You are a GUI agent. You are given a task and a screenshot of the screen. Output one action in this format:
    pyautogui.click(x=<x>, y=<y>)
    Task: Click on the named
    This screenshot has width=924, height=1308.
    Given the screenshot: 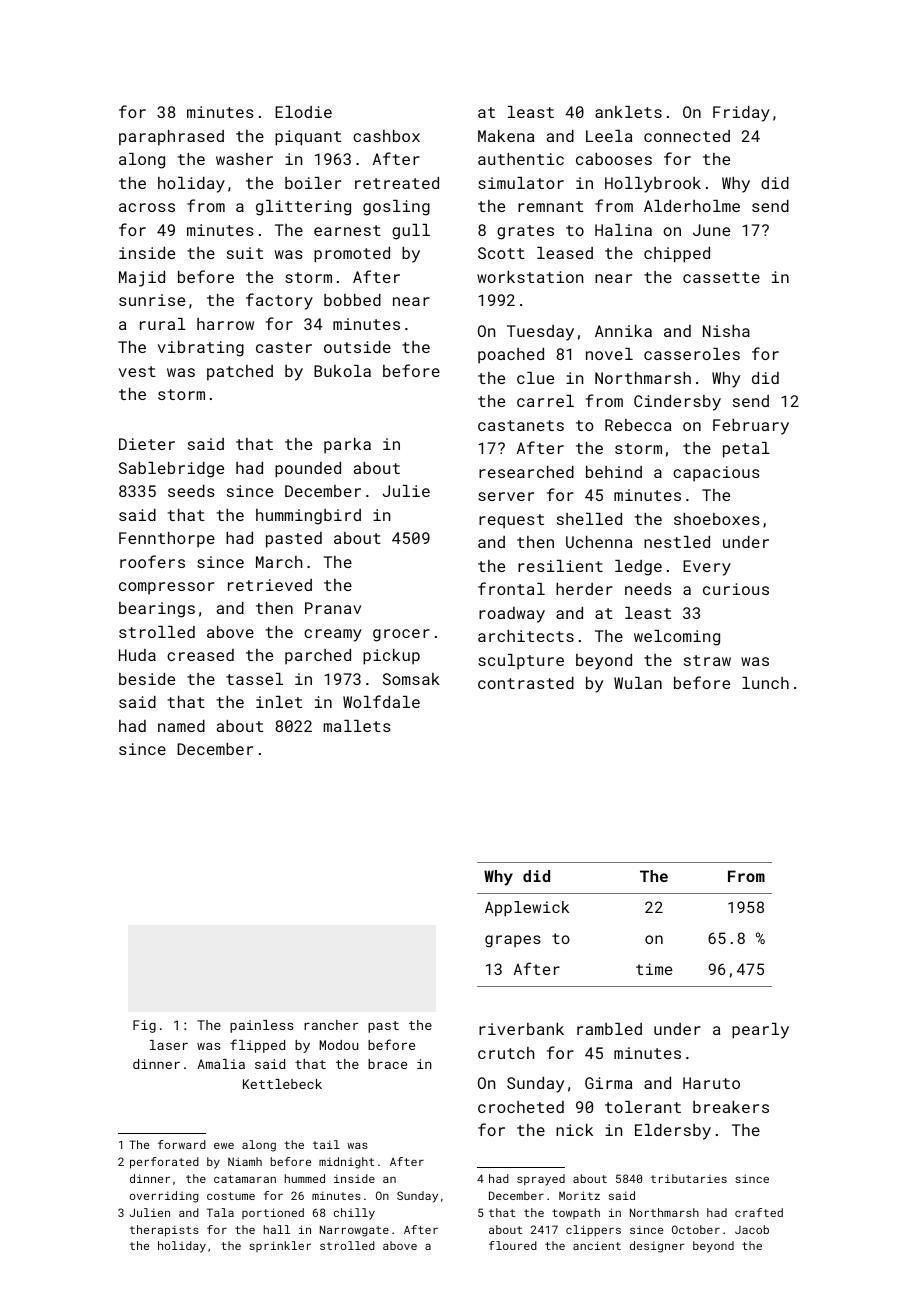 What is the action you would take?
    pyautogui.click(x=181, y=726)
